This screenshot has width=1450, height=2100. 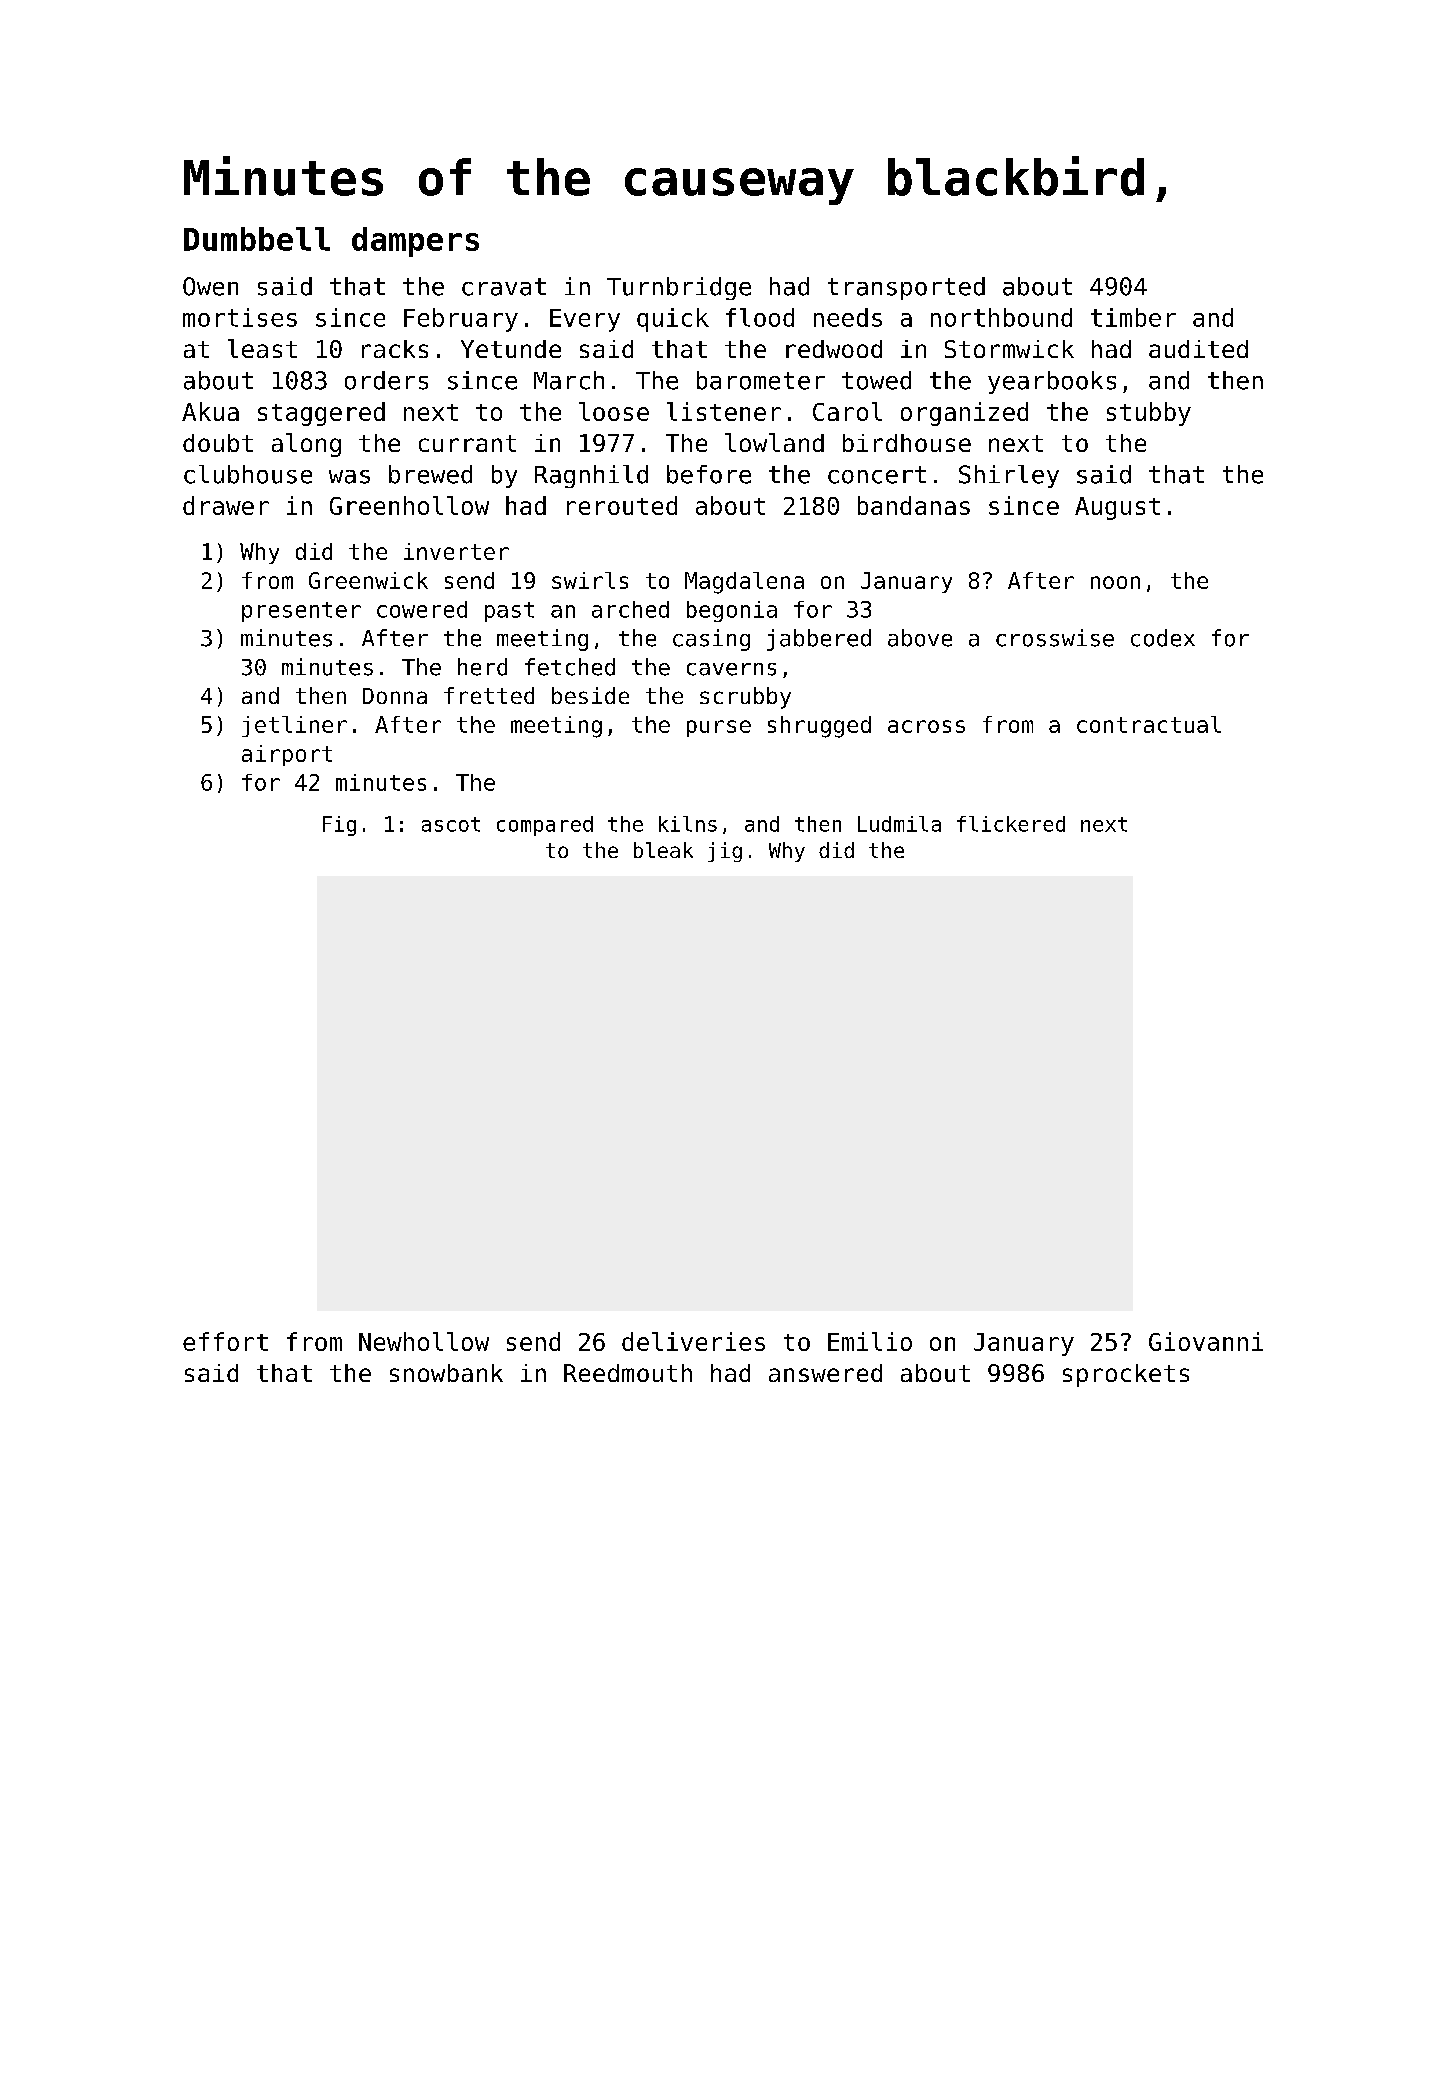 I want to click on audited, so click(x=1198, y=349).
